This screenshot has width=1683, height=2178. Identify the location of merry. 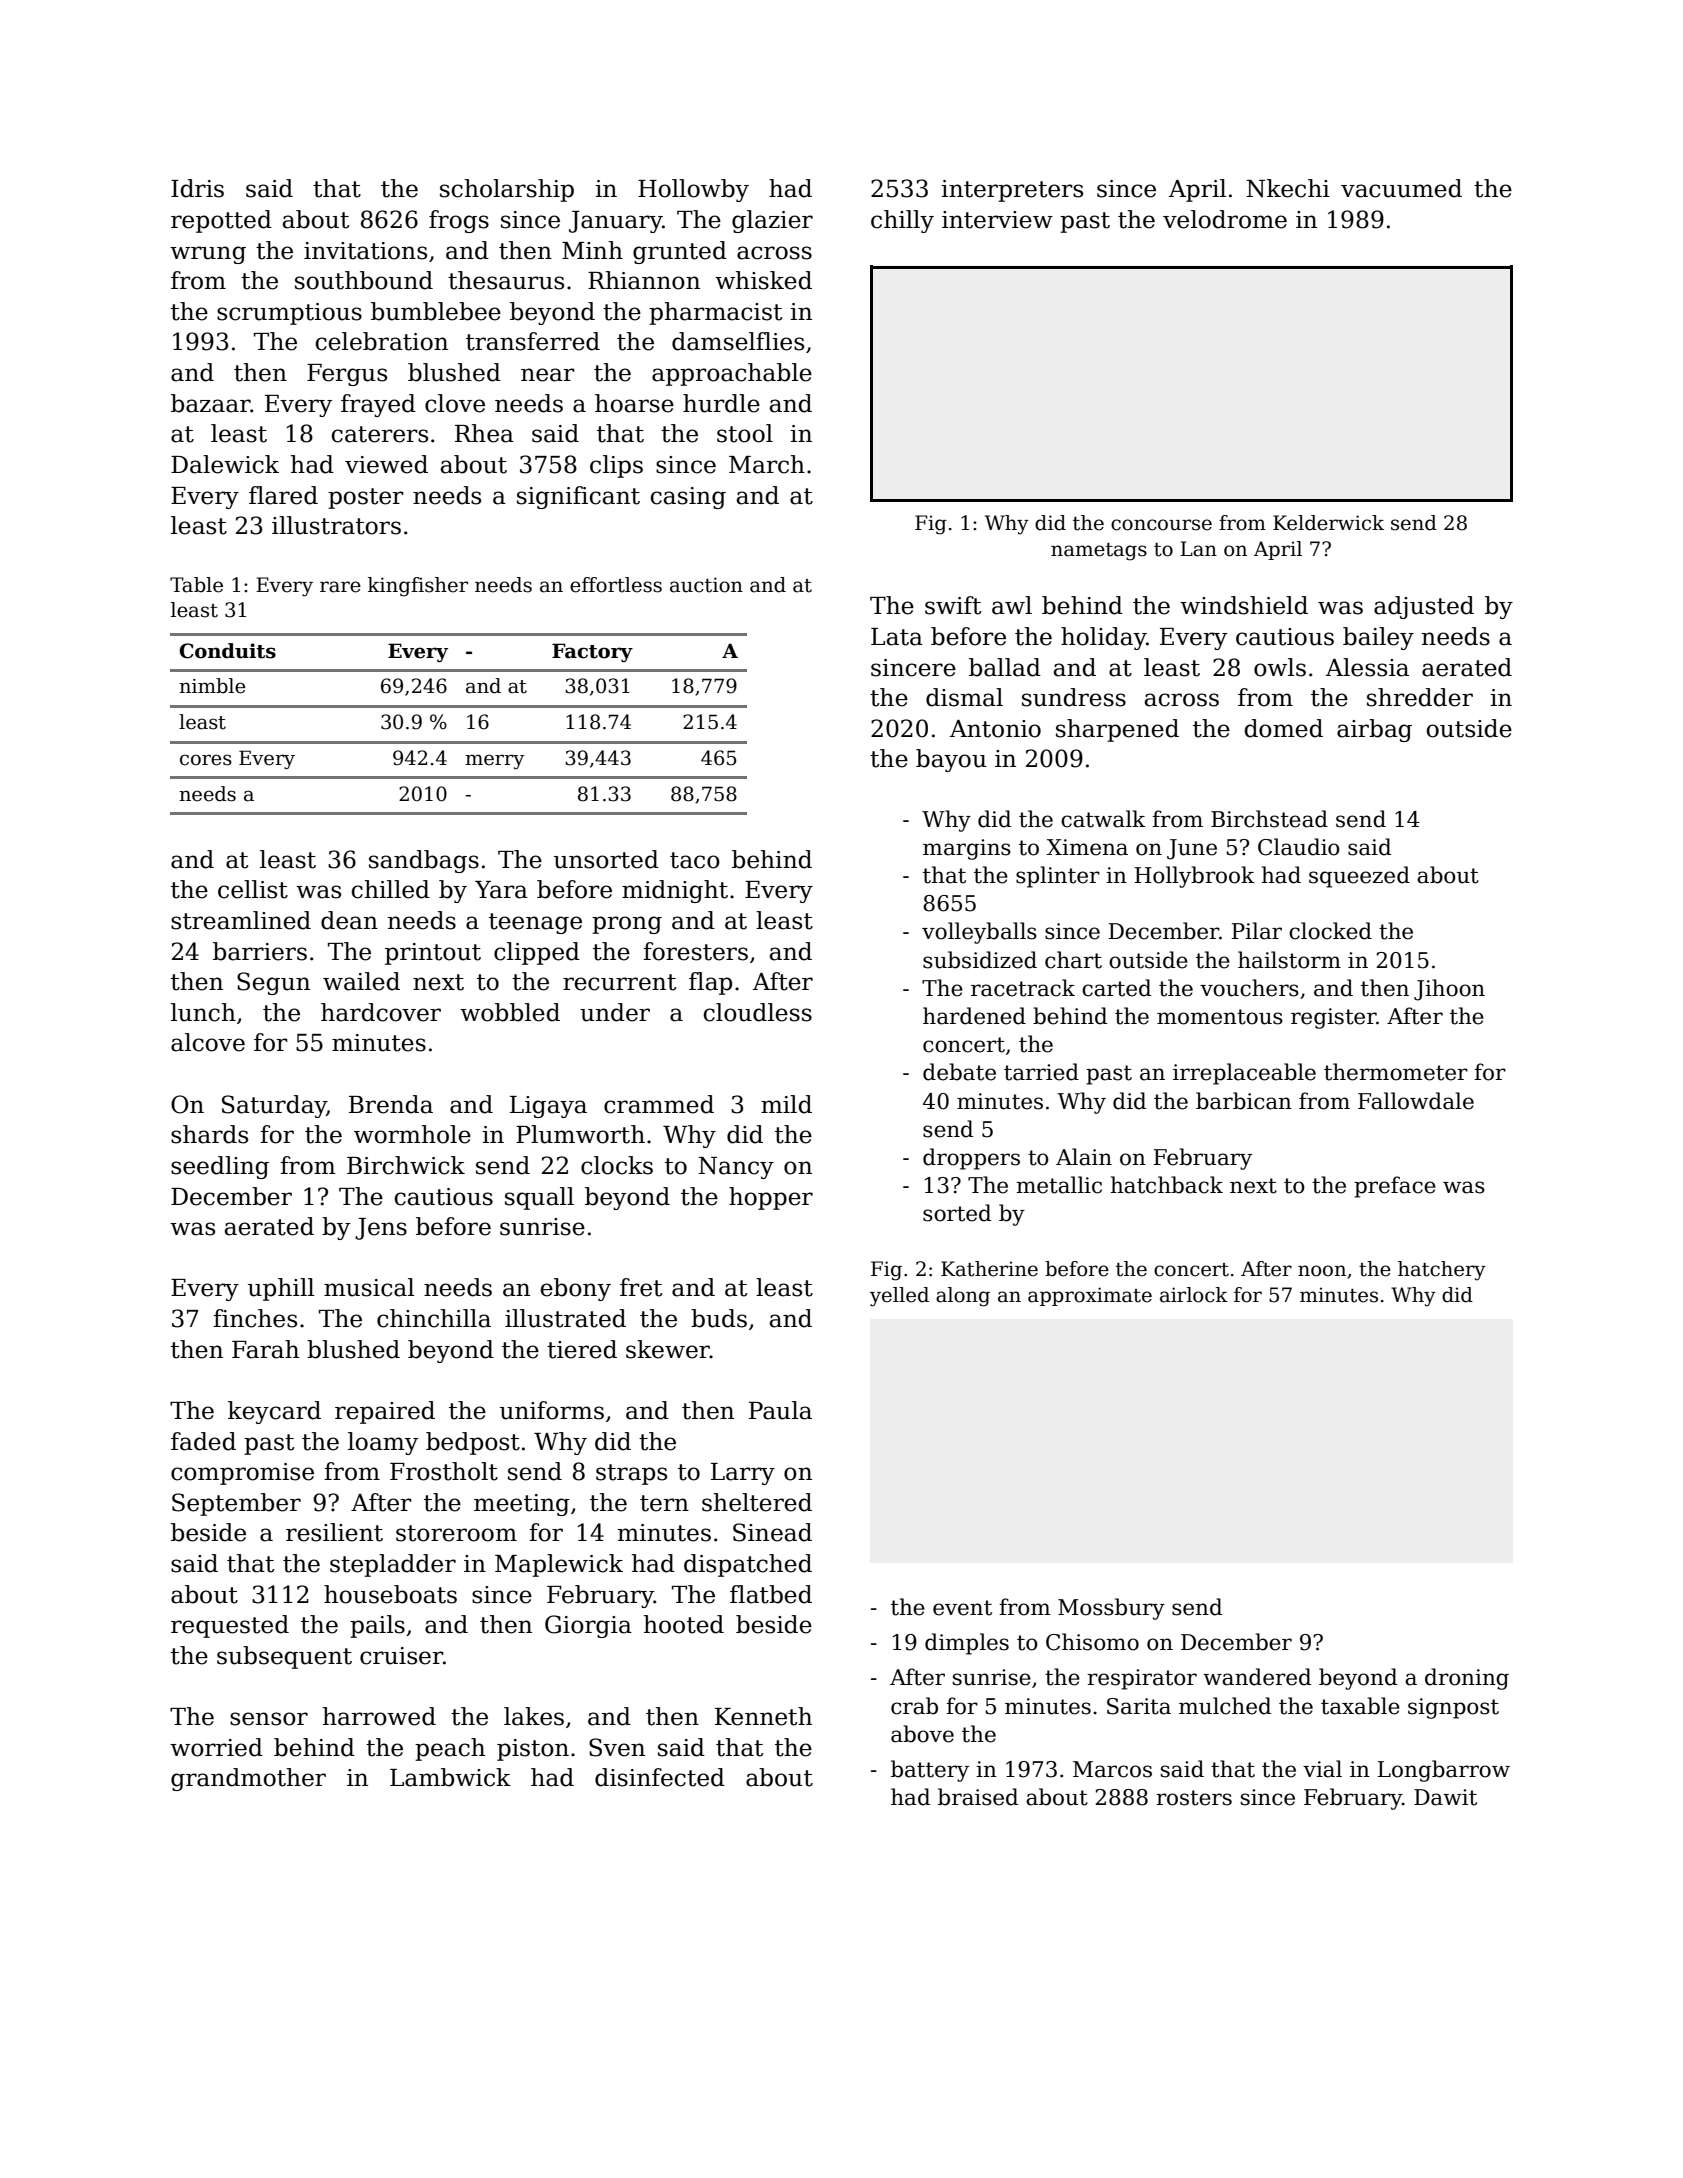
(495, 761).
